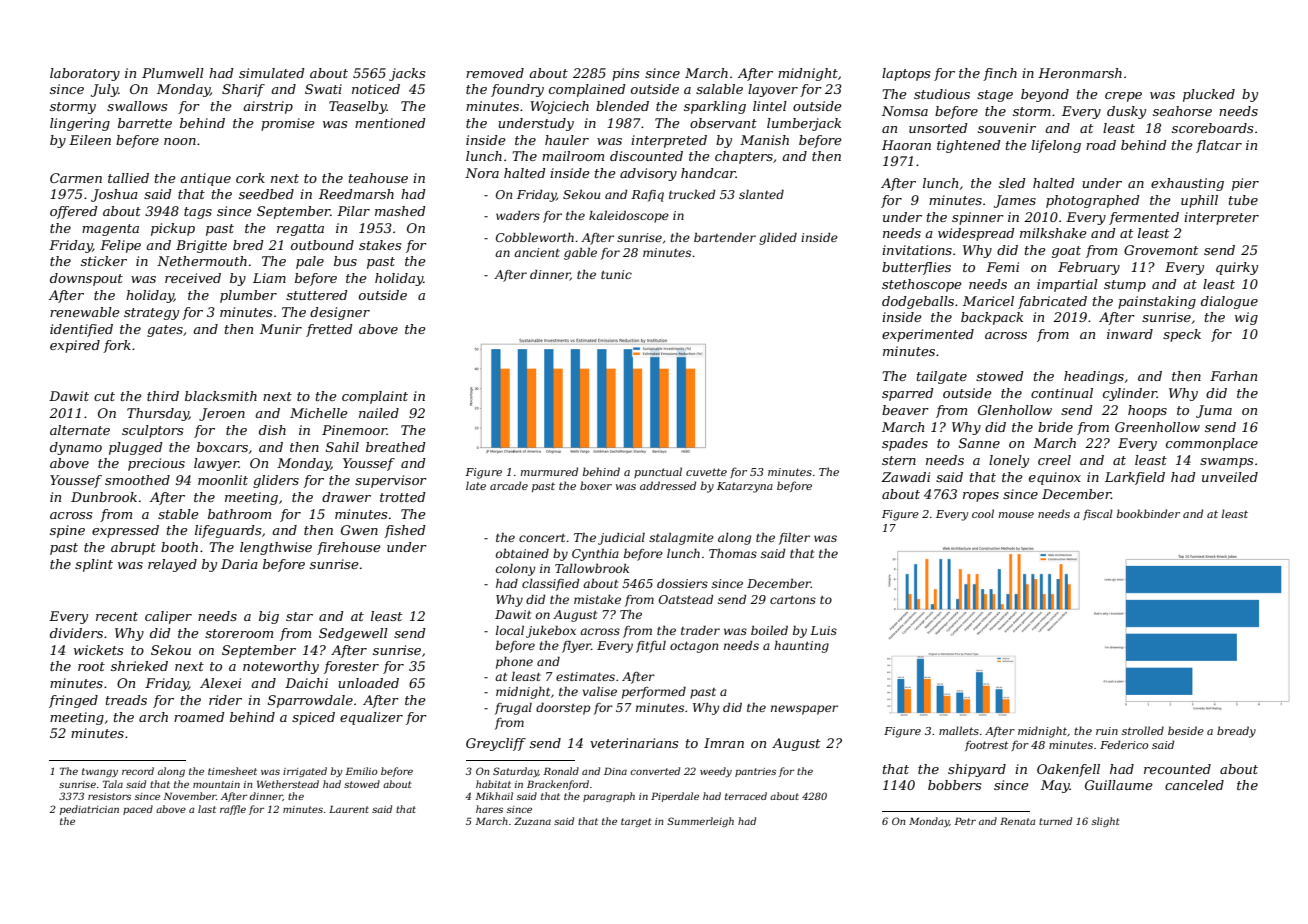 The image size is (1308, 924). What do you see at coordinates (1000, 74) in the document?
I see `finch` at bounding box center [1000, 74].
